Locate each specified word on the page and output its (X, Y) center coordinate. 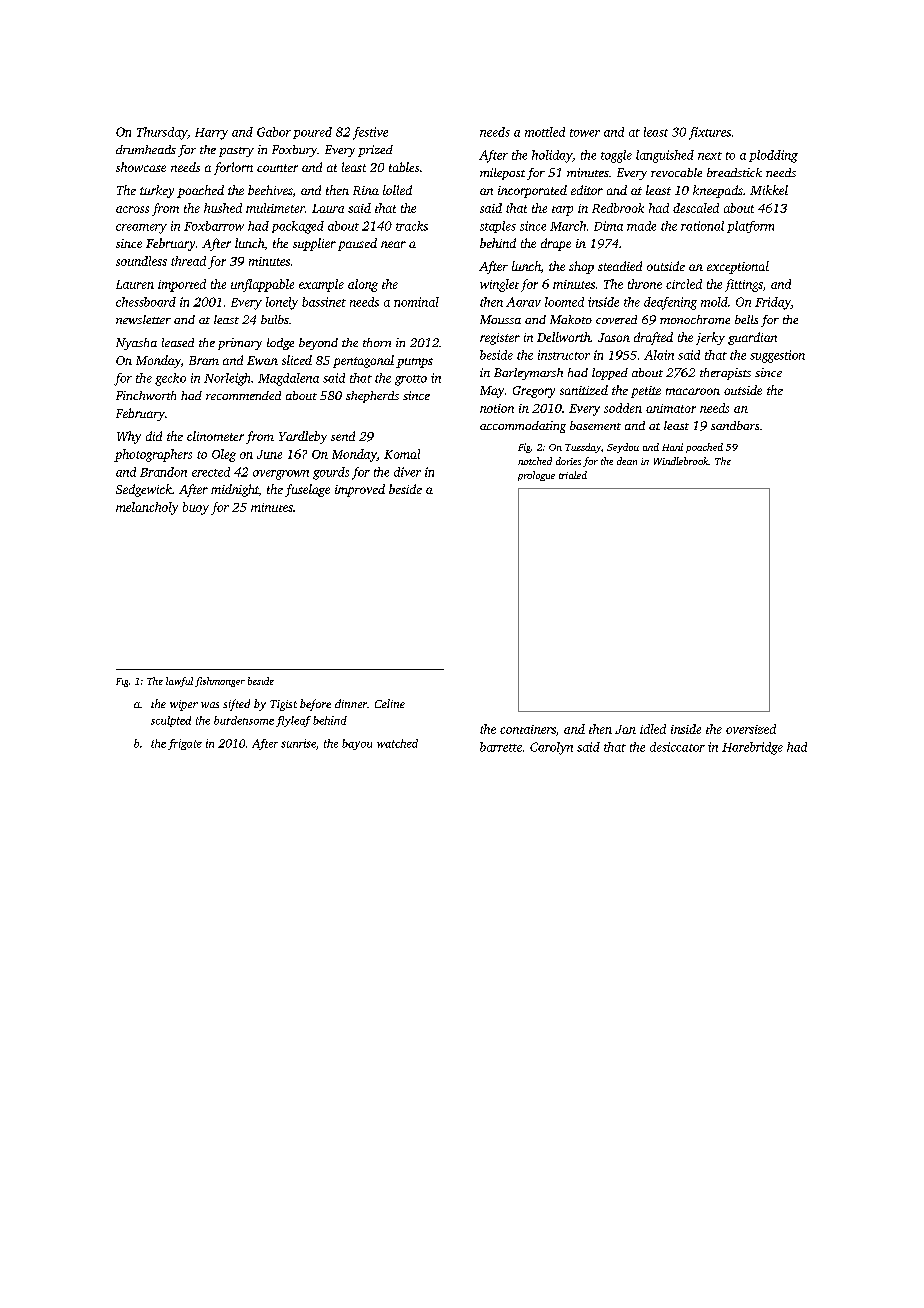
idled (653, 729)
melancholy (147, 508)
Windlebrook (681, 461)
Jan (625, 729)
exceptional (738, 267)
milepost (502, 174)
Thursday (162, 133)
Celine (390, 703)
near (393, 244)
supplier (314, 244)
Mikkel (769, 190)
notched (535, 461)
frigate (185, 744)
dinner (351, 703)
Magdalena (288, 379)
